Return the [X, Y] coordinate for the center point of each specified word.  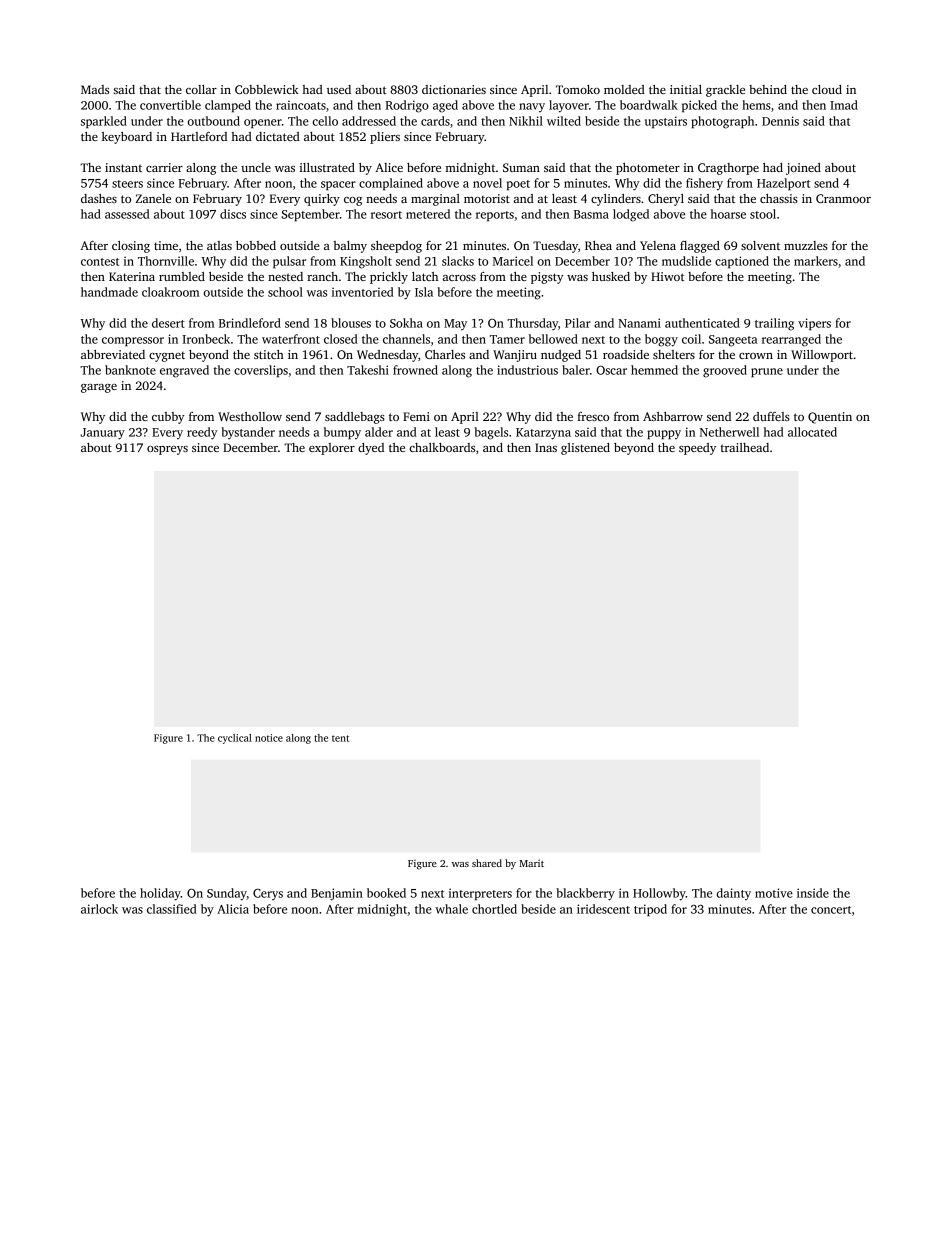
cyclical [235, 739]
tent [340, 738]
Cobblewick [267, 89]
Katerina [132, 276]
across [459, 278]
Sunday [227, 894]
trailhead [744, 447]
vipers [814, 324]
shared [487, 863]
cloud [827, 89]
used [339, 89]
